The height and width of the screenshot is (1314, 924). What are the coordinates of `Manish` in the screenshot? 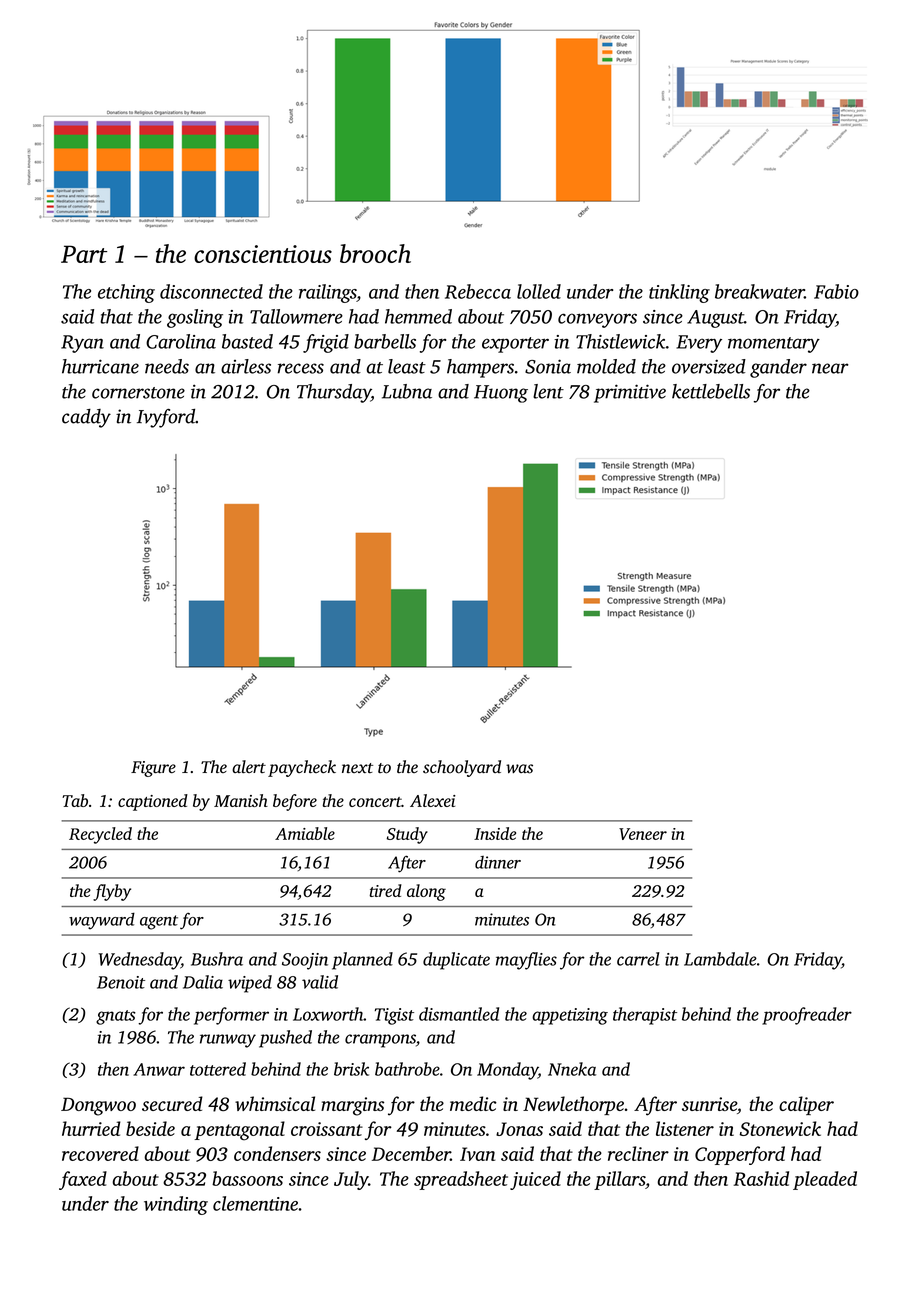 It's located at (241, 800).
